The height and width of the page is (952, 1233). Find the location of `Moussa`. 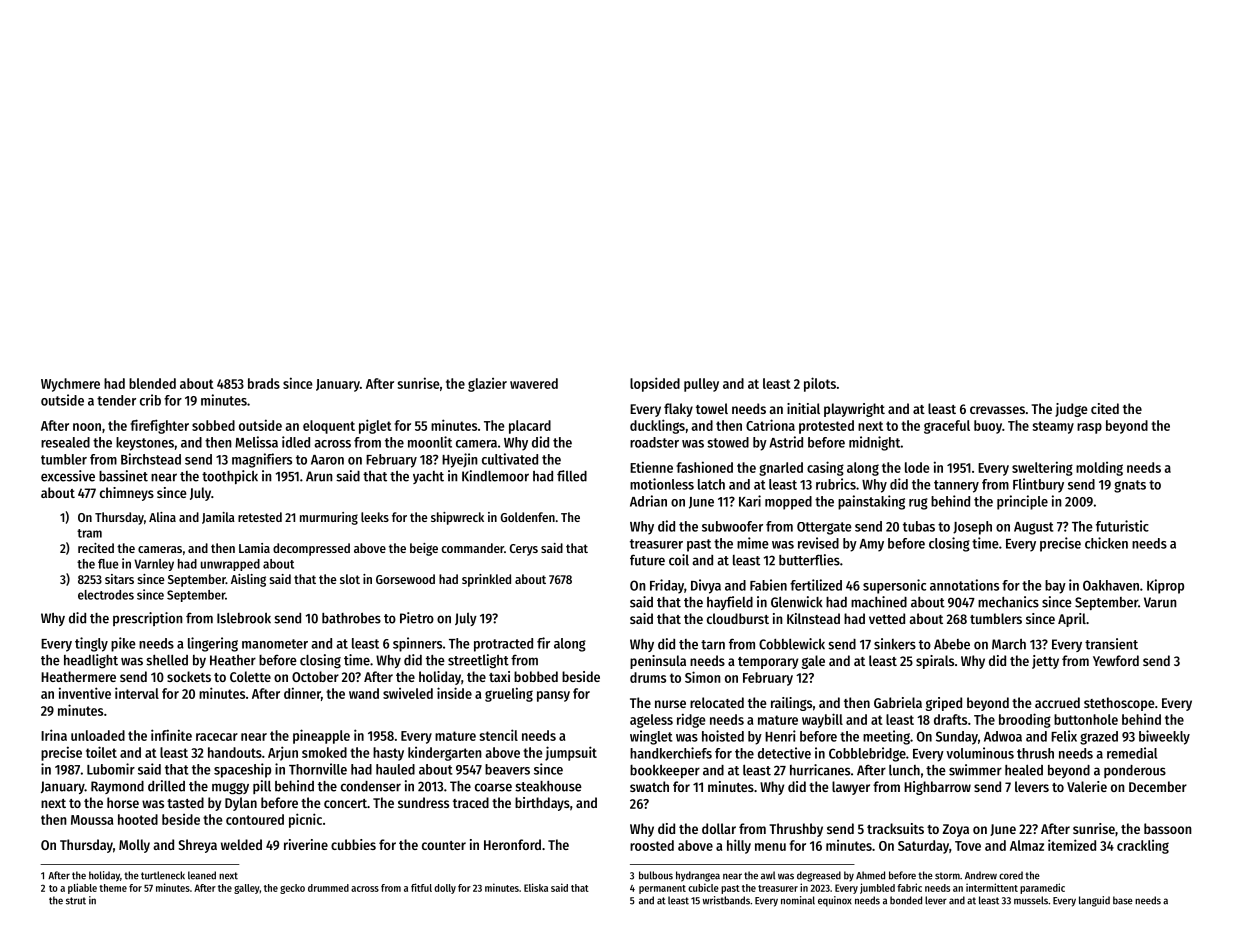

Moussa is located at coordinates (92, 820).
